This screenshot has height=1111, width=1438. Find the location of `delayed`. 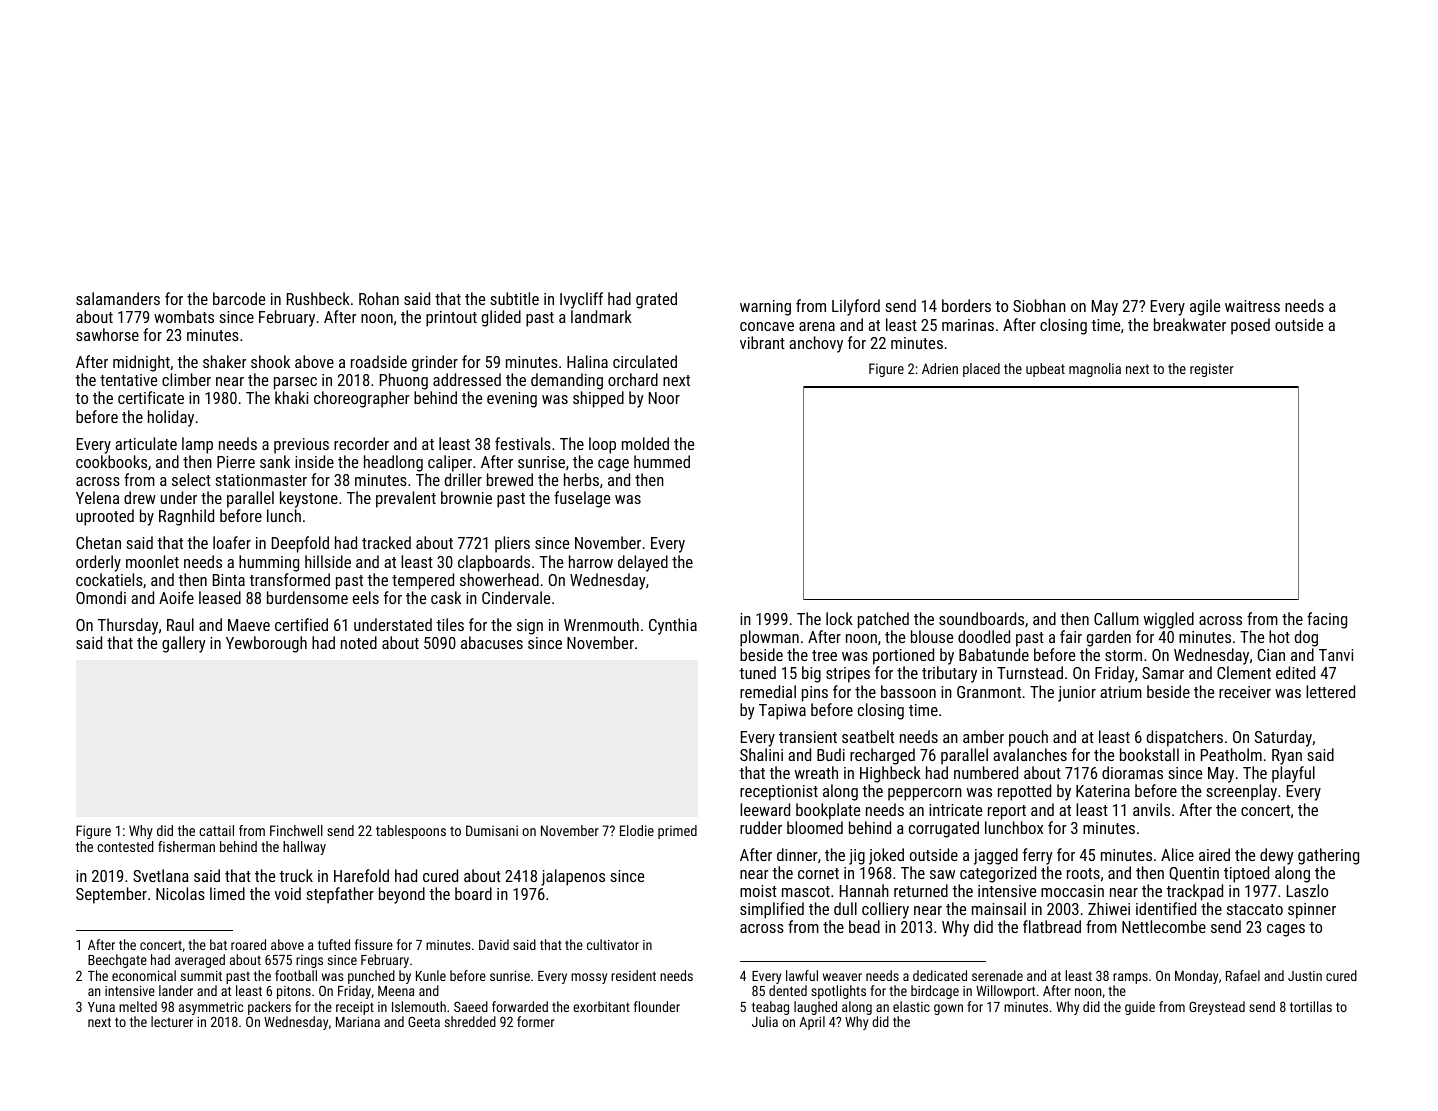

delayed is located at coordinates (643, 563).
